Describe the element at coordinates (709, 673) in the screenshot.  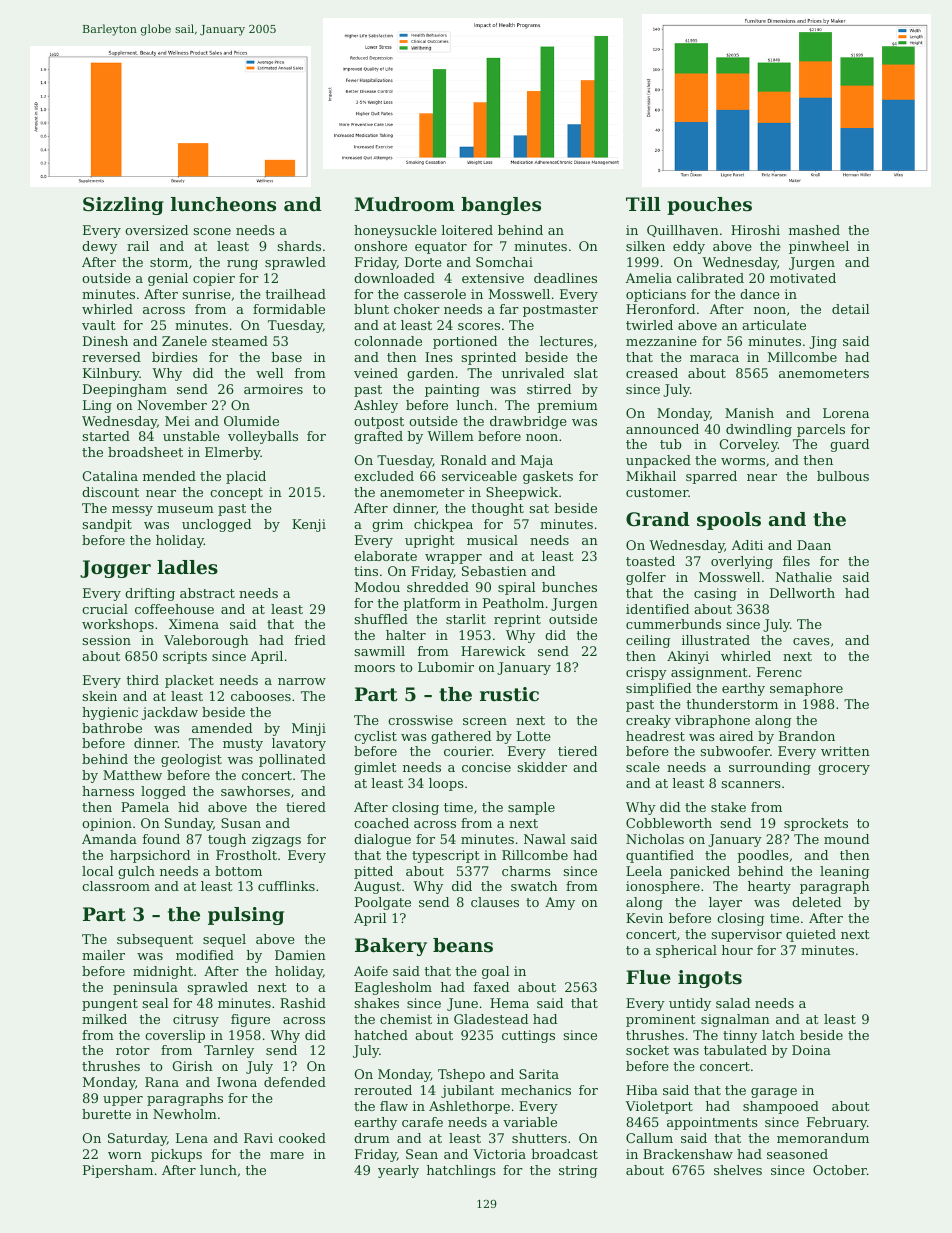
I see `assignment` at that location.
